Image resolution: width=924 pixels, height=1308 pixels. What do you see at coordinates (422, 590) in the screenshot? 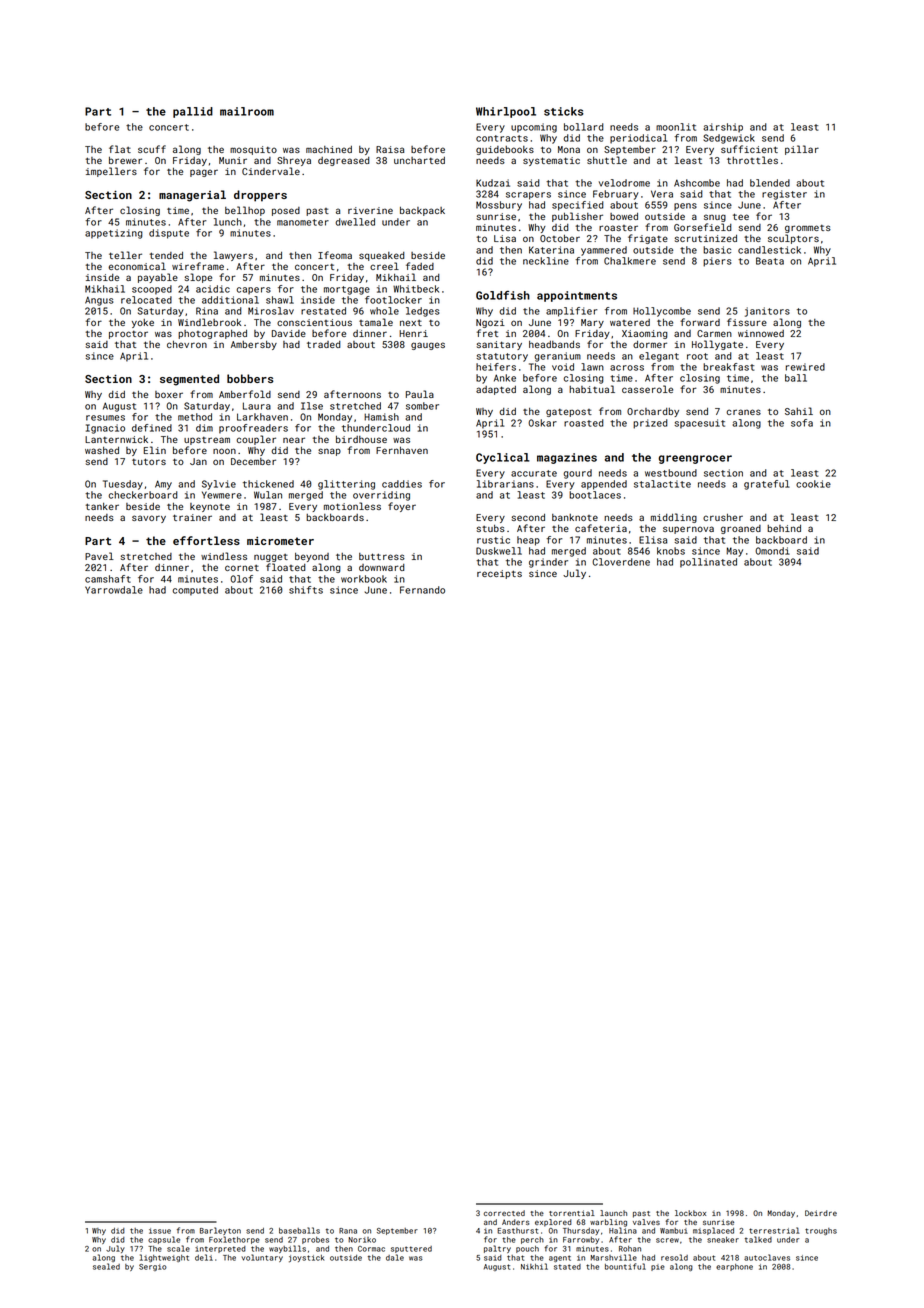
I see `Fernando` at bounding box center [422, 590].
